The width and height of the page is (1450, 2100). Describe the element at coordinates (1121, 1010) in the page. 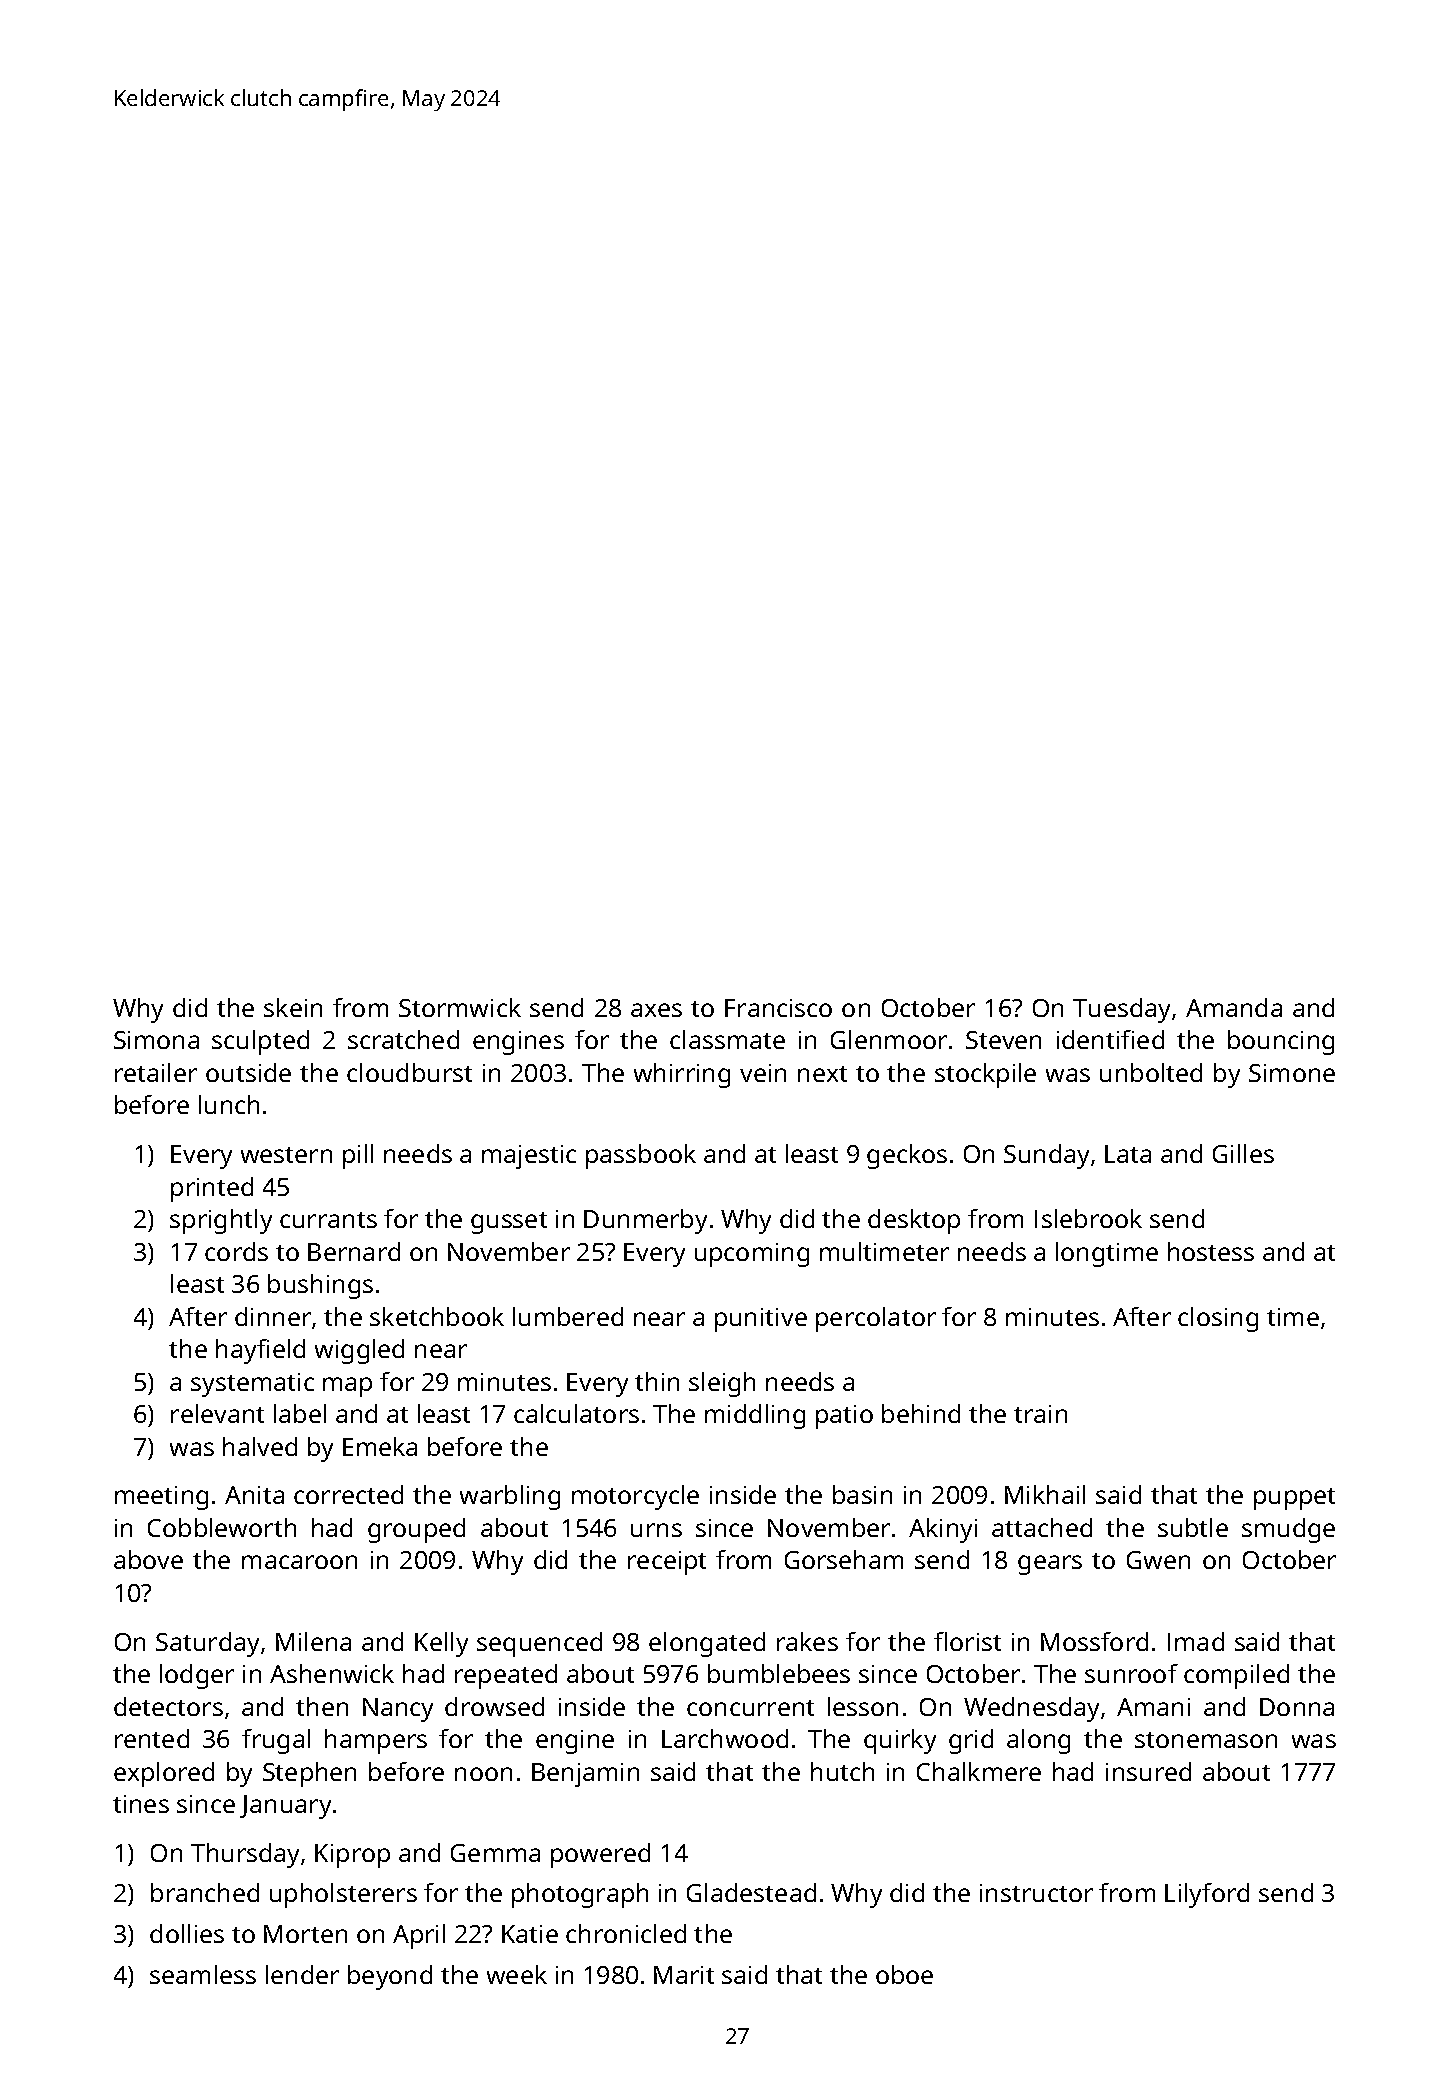

I see `Tuesday` at that location.
